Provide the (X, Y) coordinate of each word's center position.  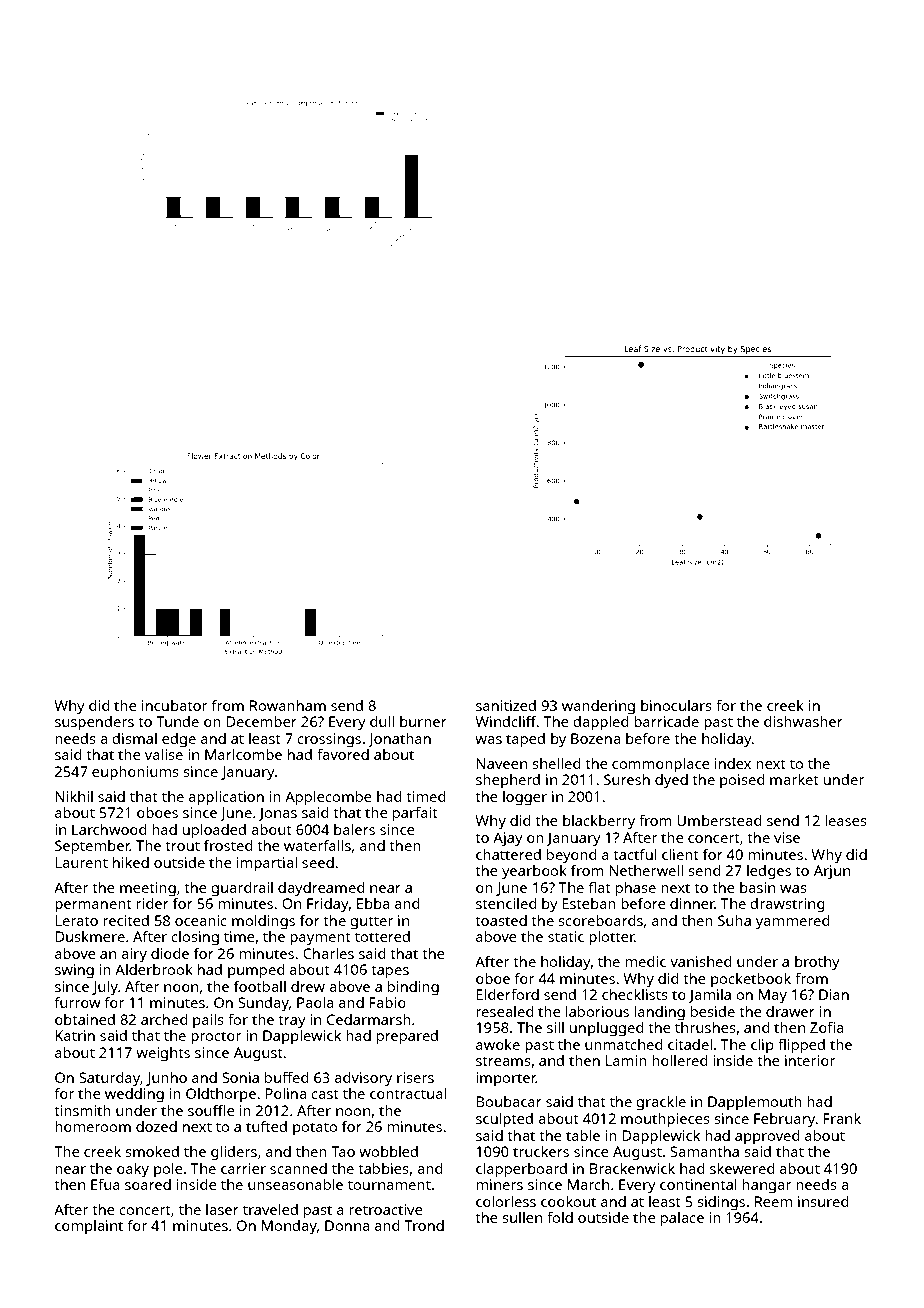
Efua (105, 1184)
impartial (267, 864)
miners (499, 1184)
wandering (598, 707)
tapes (390, 972)
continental (698, 1184)
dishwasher (803, 721)
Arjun (832, 872)
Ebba (373, 903)
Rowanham (288, 705)
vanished (700, 961)
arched (164, 1019)
